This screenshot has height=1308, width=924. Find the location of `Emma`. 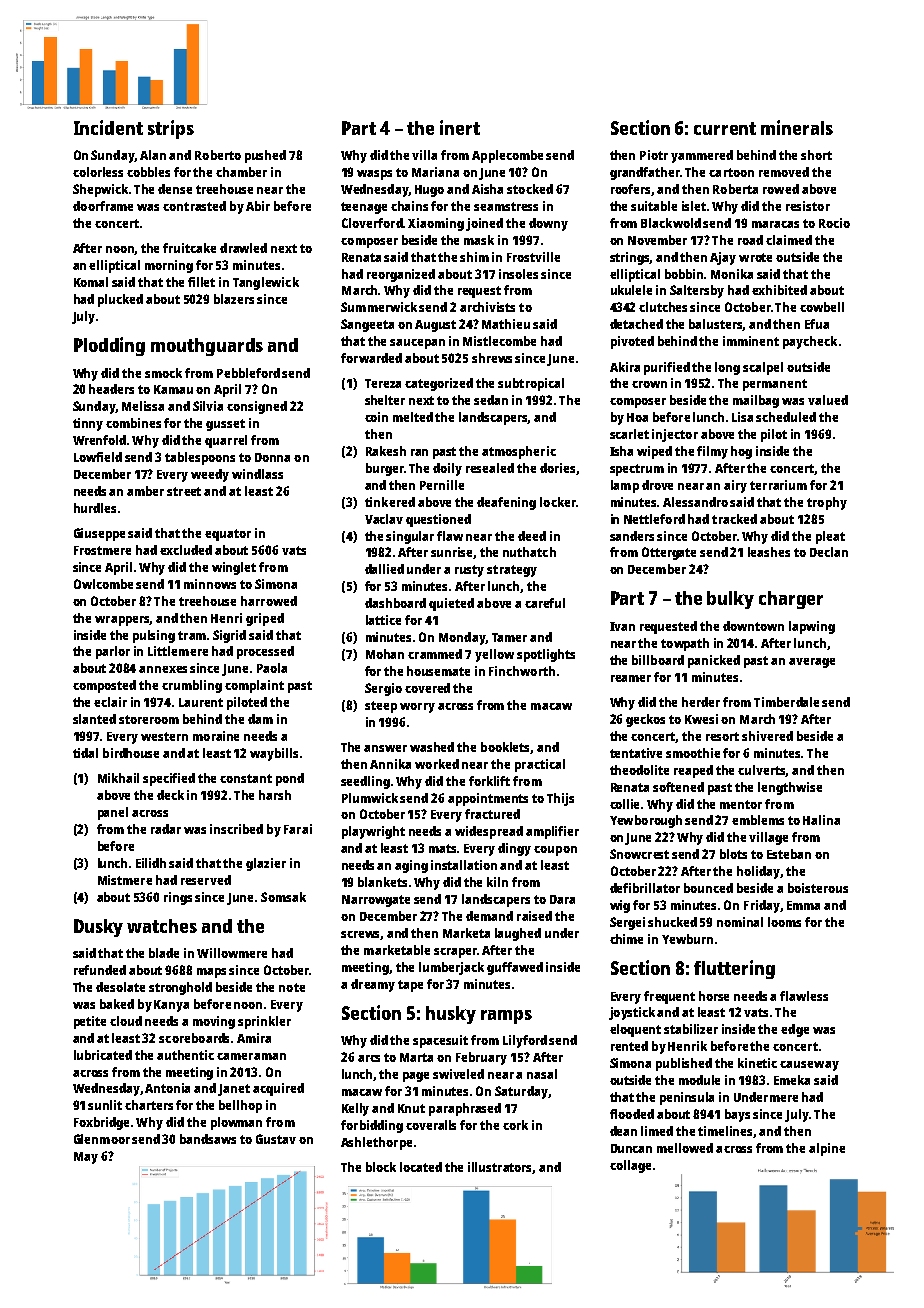

Emma is located at coordinates (803, 905).
